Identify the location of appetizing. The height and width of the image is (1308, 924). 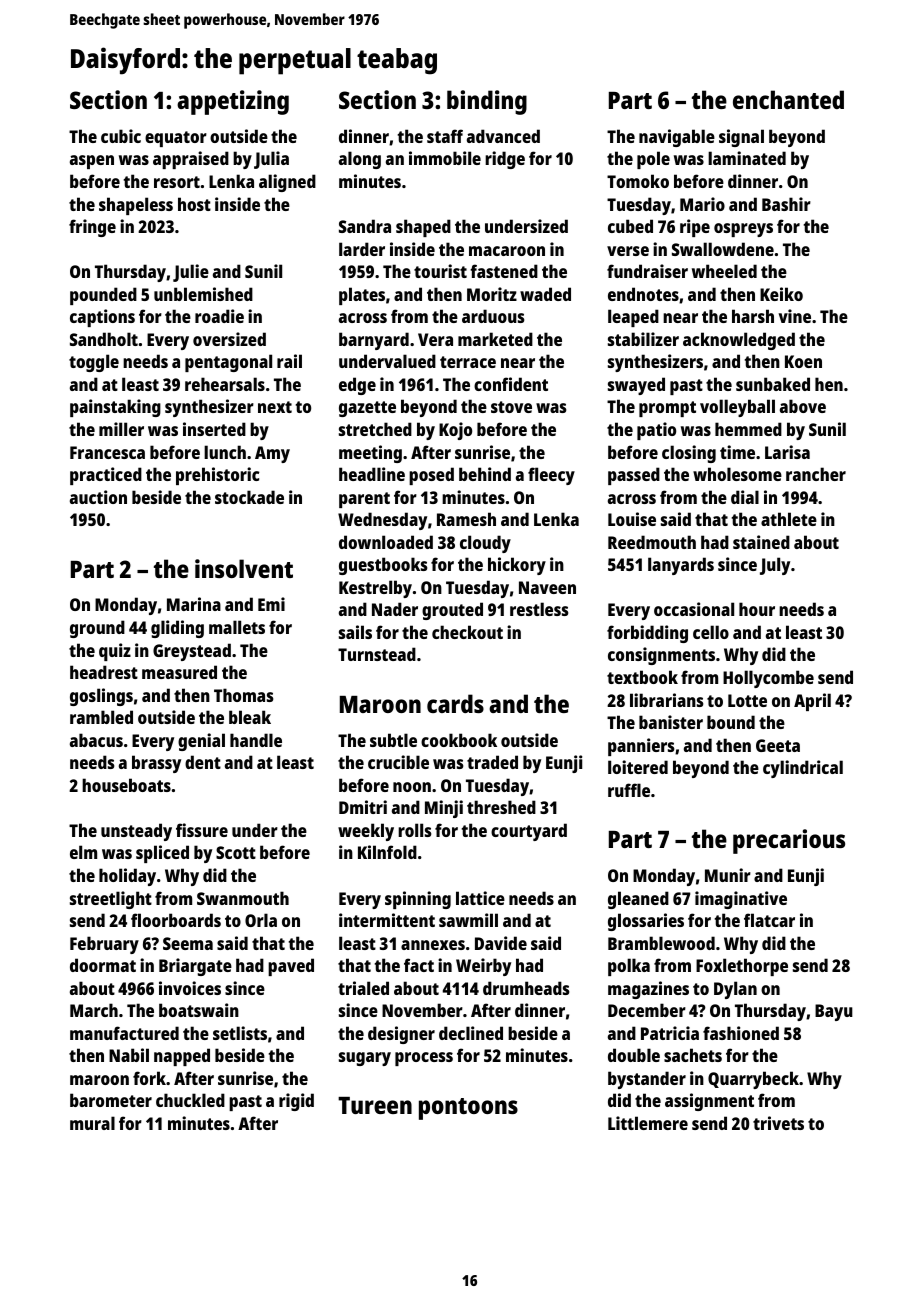
(233, 102).
